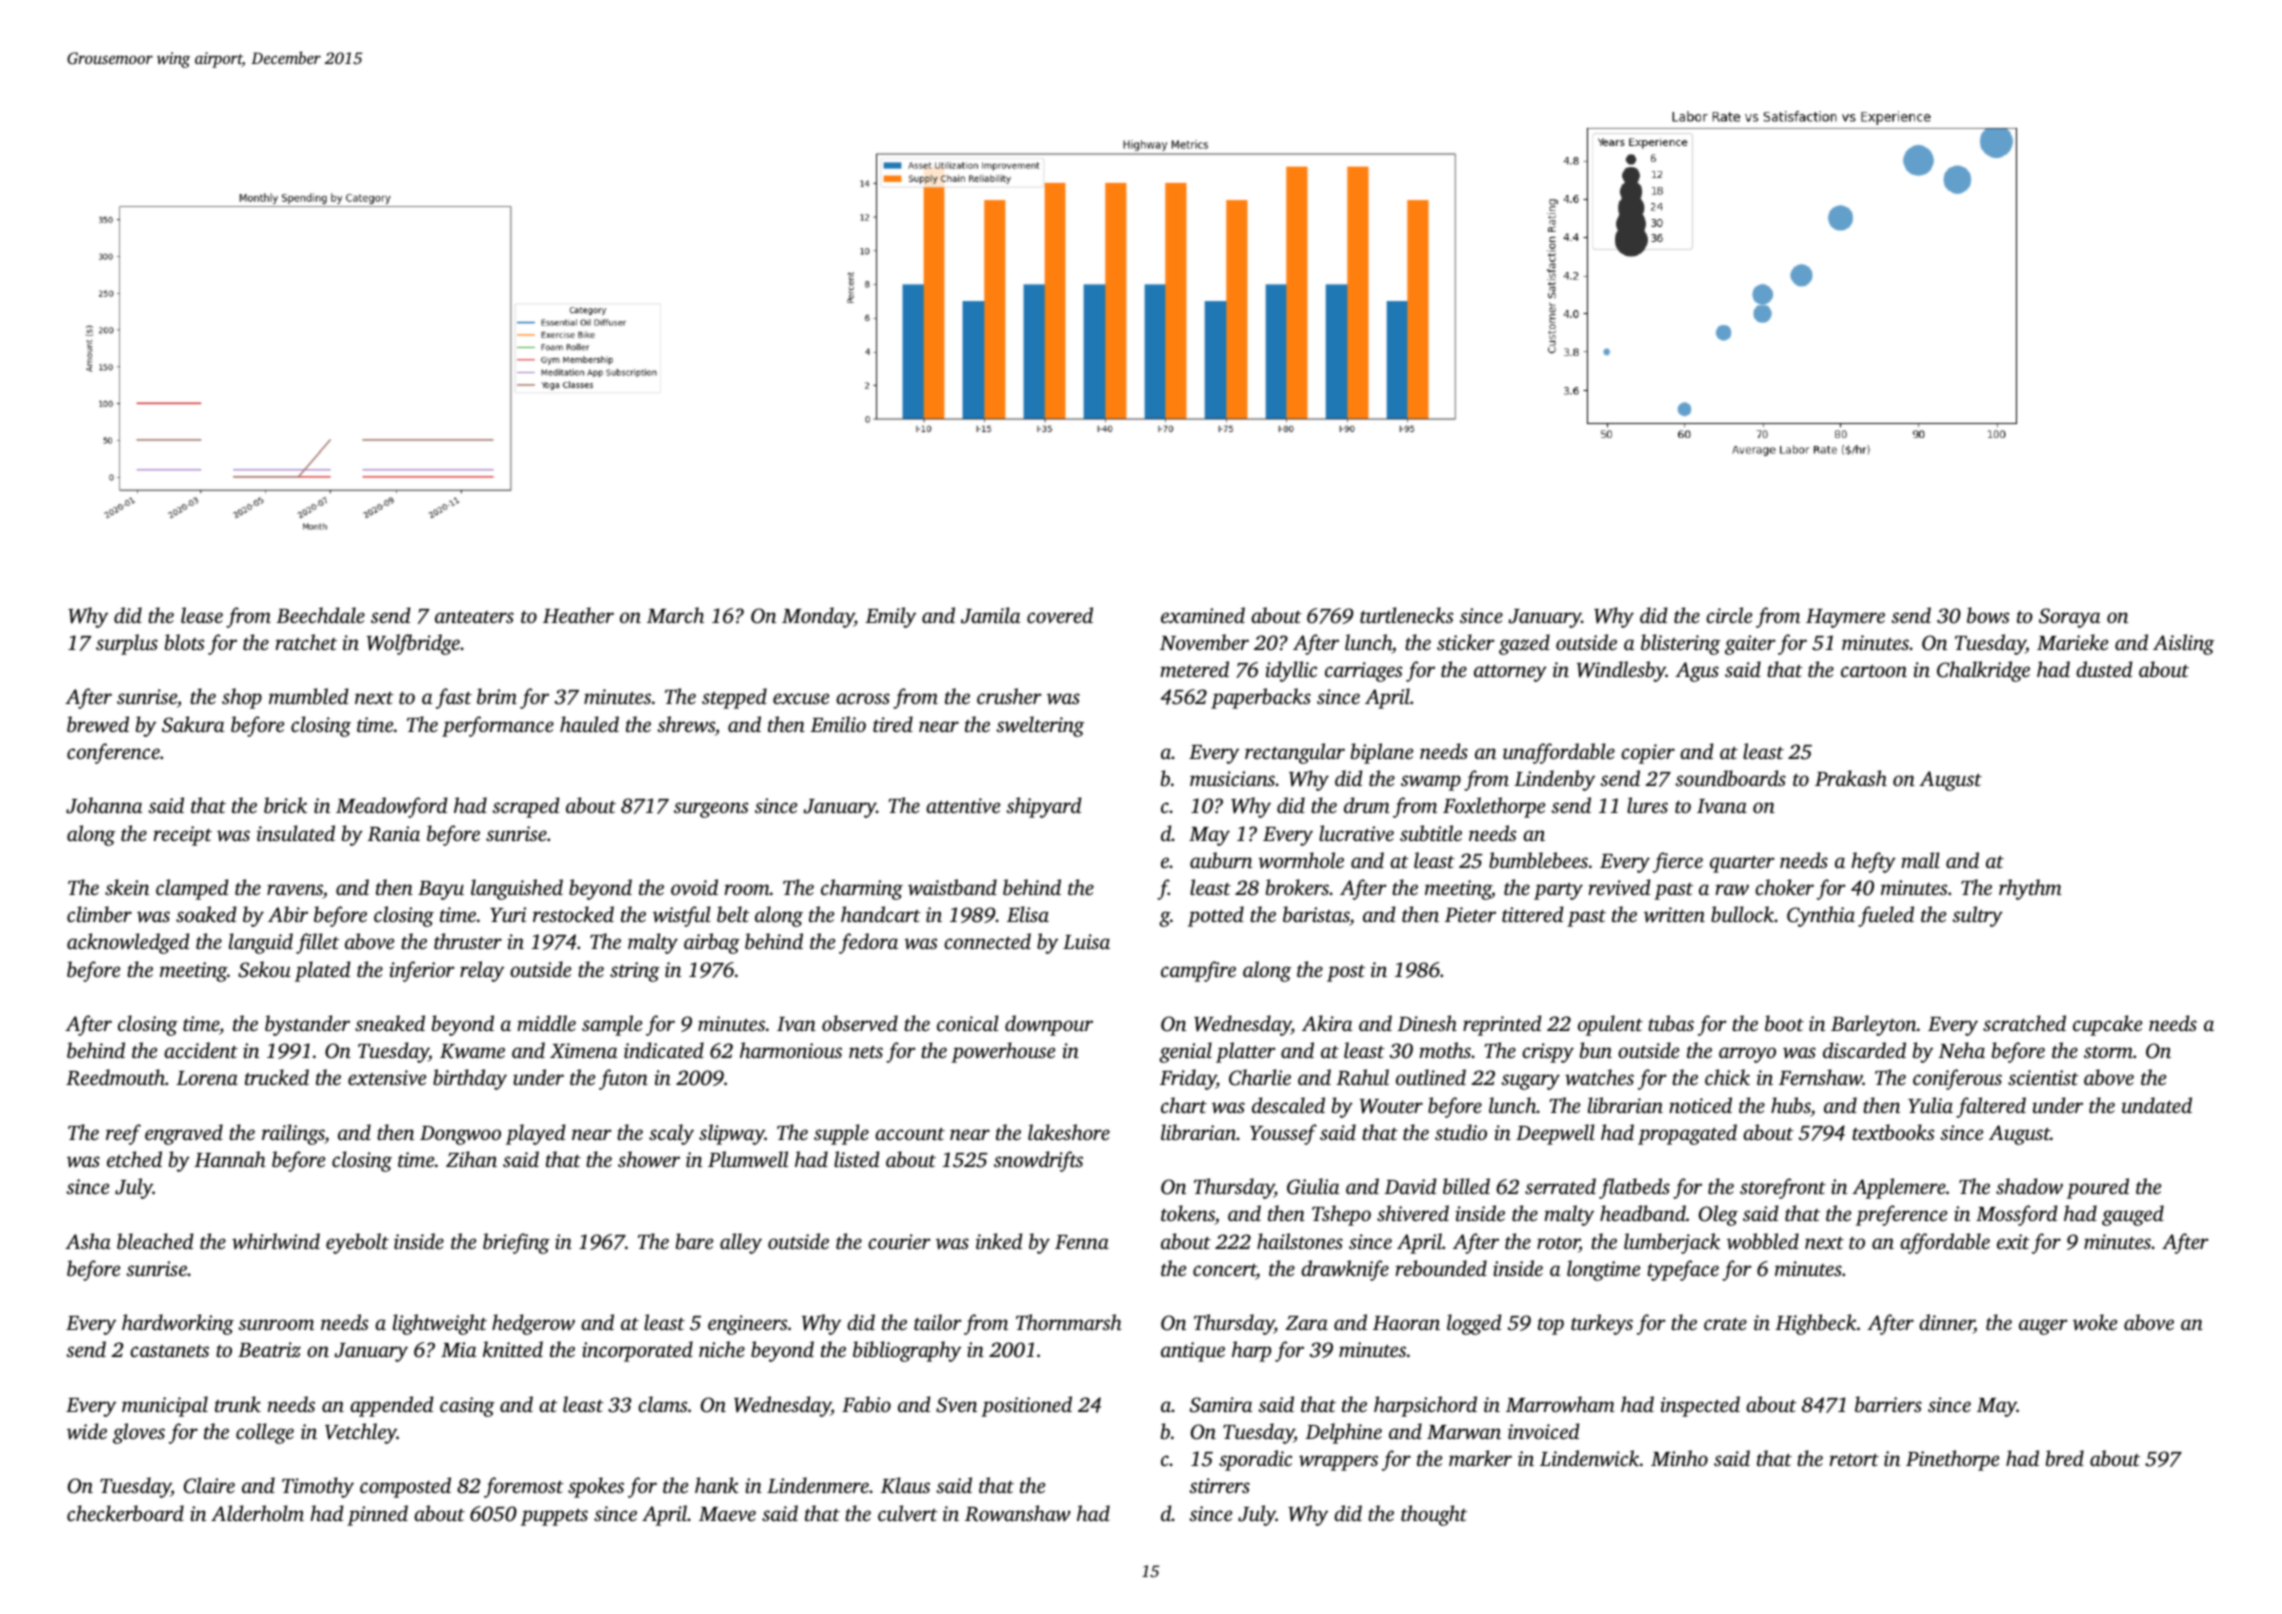 The image size is (2282, 1614). I want to click on Emily, so click(890, 617).
